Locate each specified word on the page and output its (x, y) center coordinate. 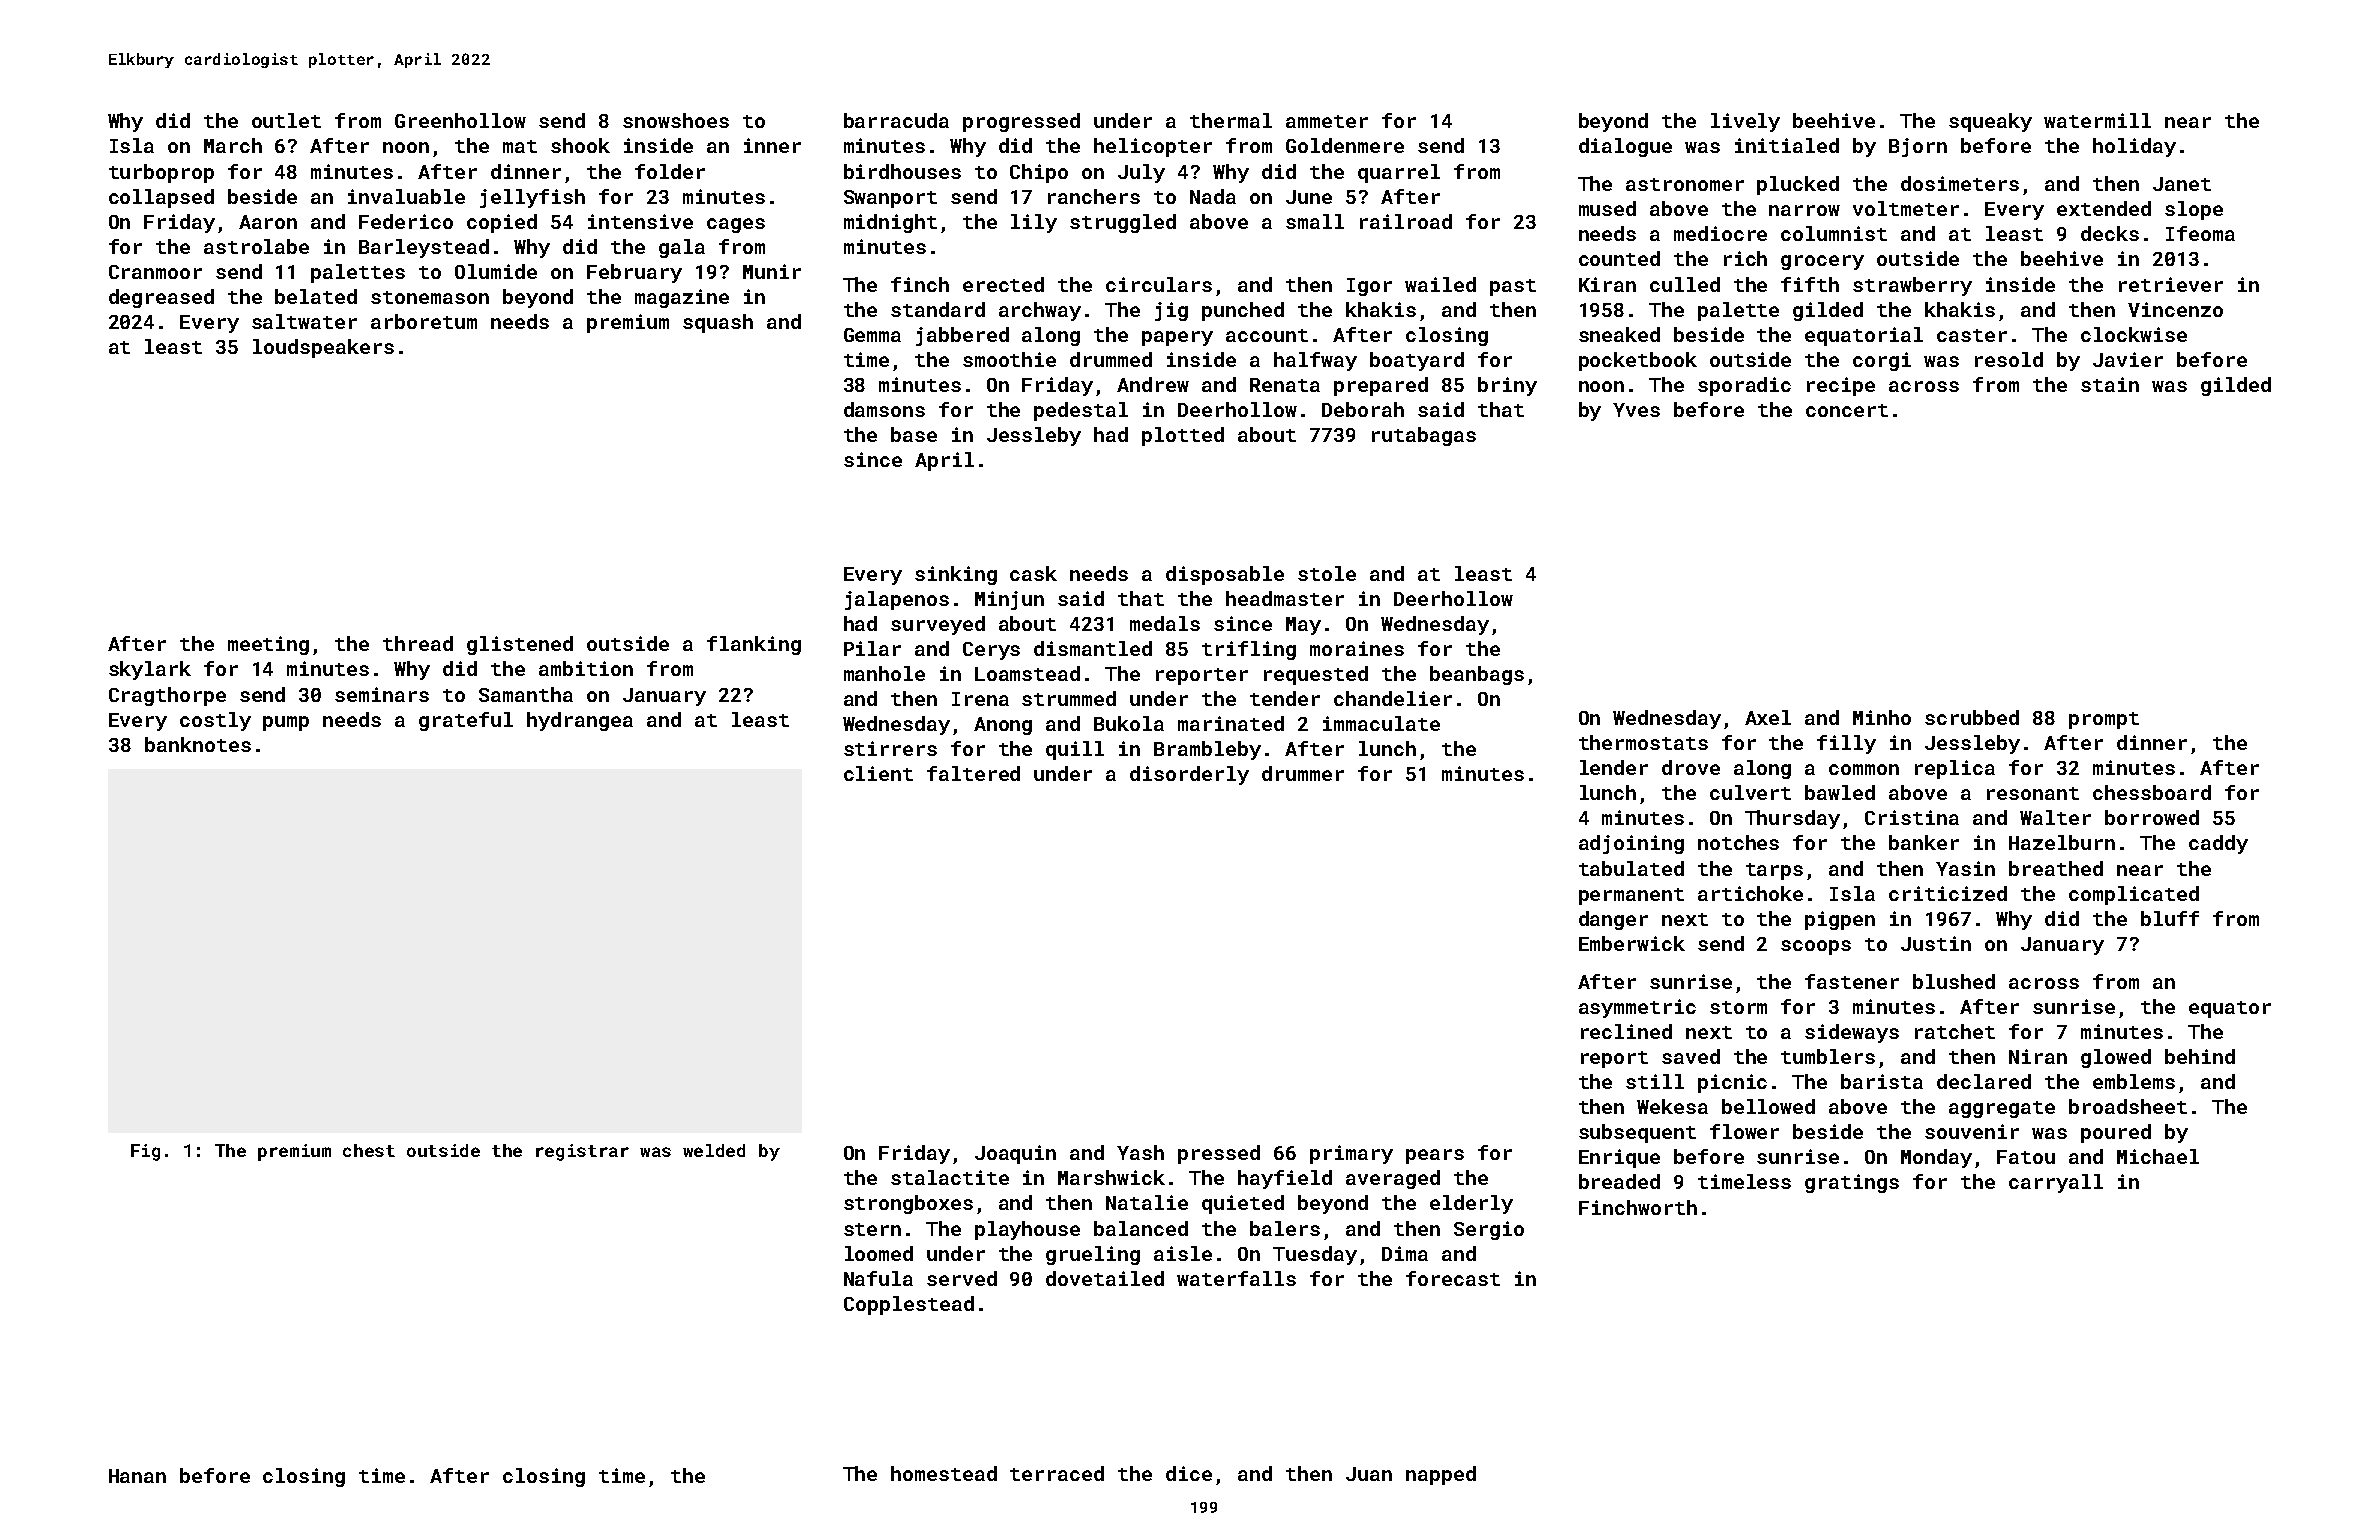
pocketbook (1638, 361)
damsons (884, 409)
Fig (145, 1152)
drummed (1111, 359)
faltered (973, 773)
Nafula (878, 1278)
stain (2110, 384)
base (914, 434)
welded (714, 1150)
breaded (1619, 1181)
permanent (1631, 896)
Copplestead (909, 1305)
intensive (640, 221)
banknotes (198, 744)
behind (2200, 1056)
